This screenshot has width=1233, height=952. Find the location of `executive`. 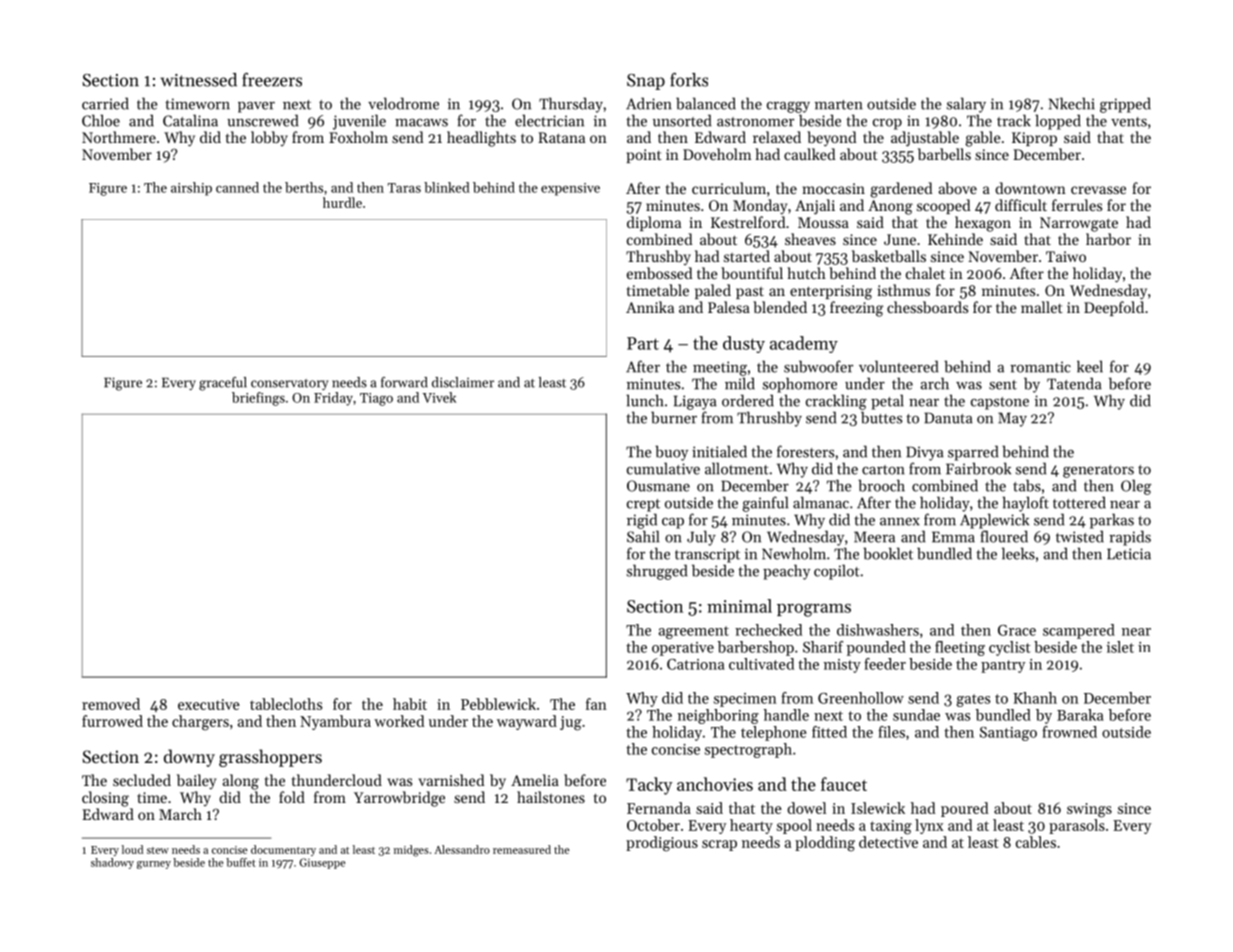

executive is located at coordinates (209, 704).
